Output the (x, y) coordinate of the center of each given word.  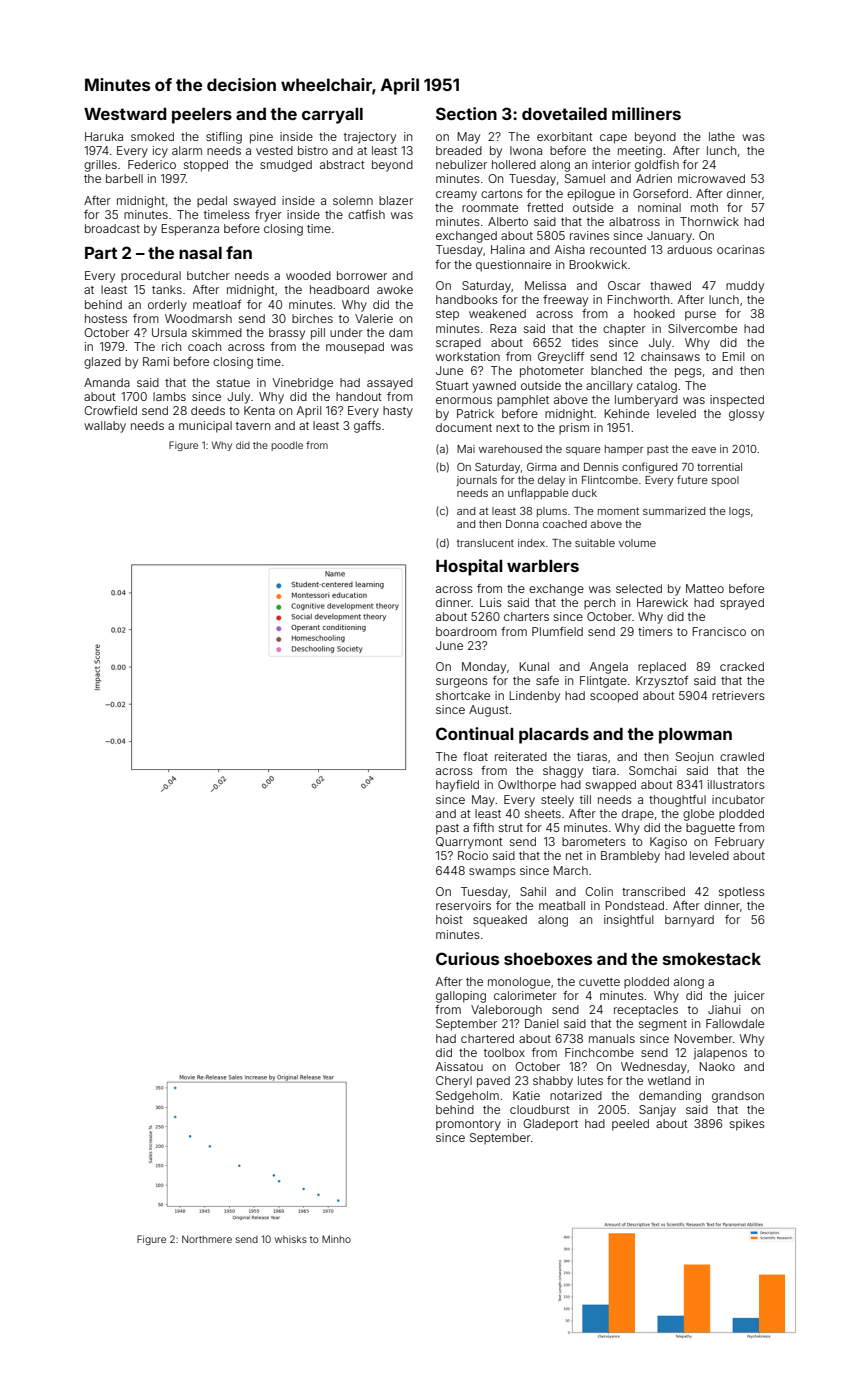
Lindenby (534, 697)
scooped (614, 697)
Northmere (207, 1239)
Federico (152, 164)
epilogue (591, 195)
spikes (747, 1125)
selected (639, 588)
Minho (336, 1239)
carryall (332, 116)
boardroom (466, 631)
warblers (543, 566)
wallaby (105, 427)
